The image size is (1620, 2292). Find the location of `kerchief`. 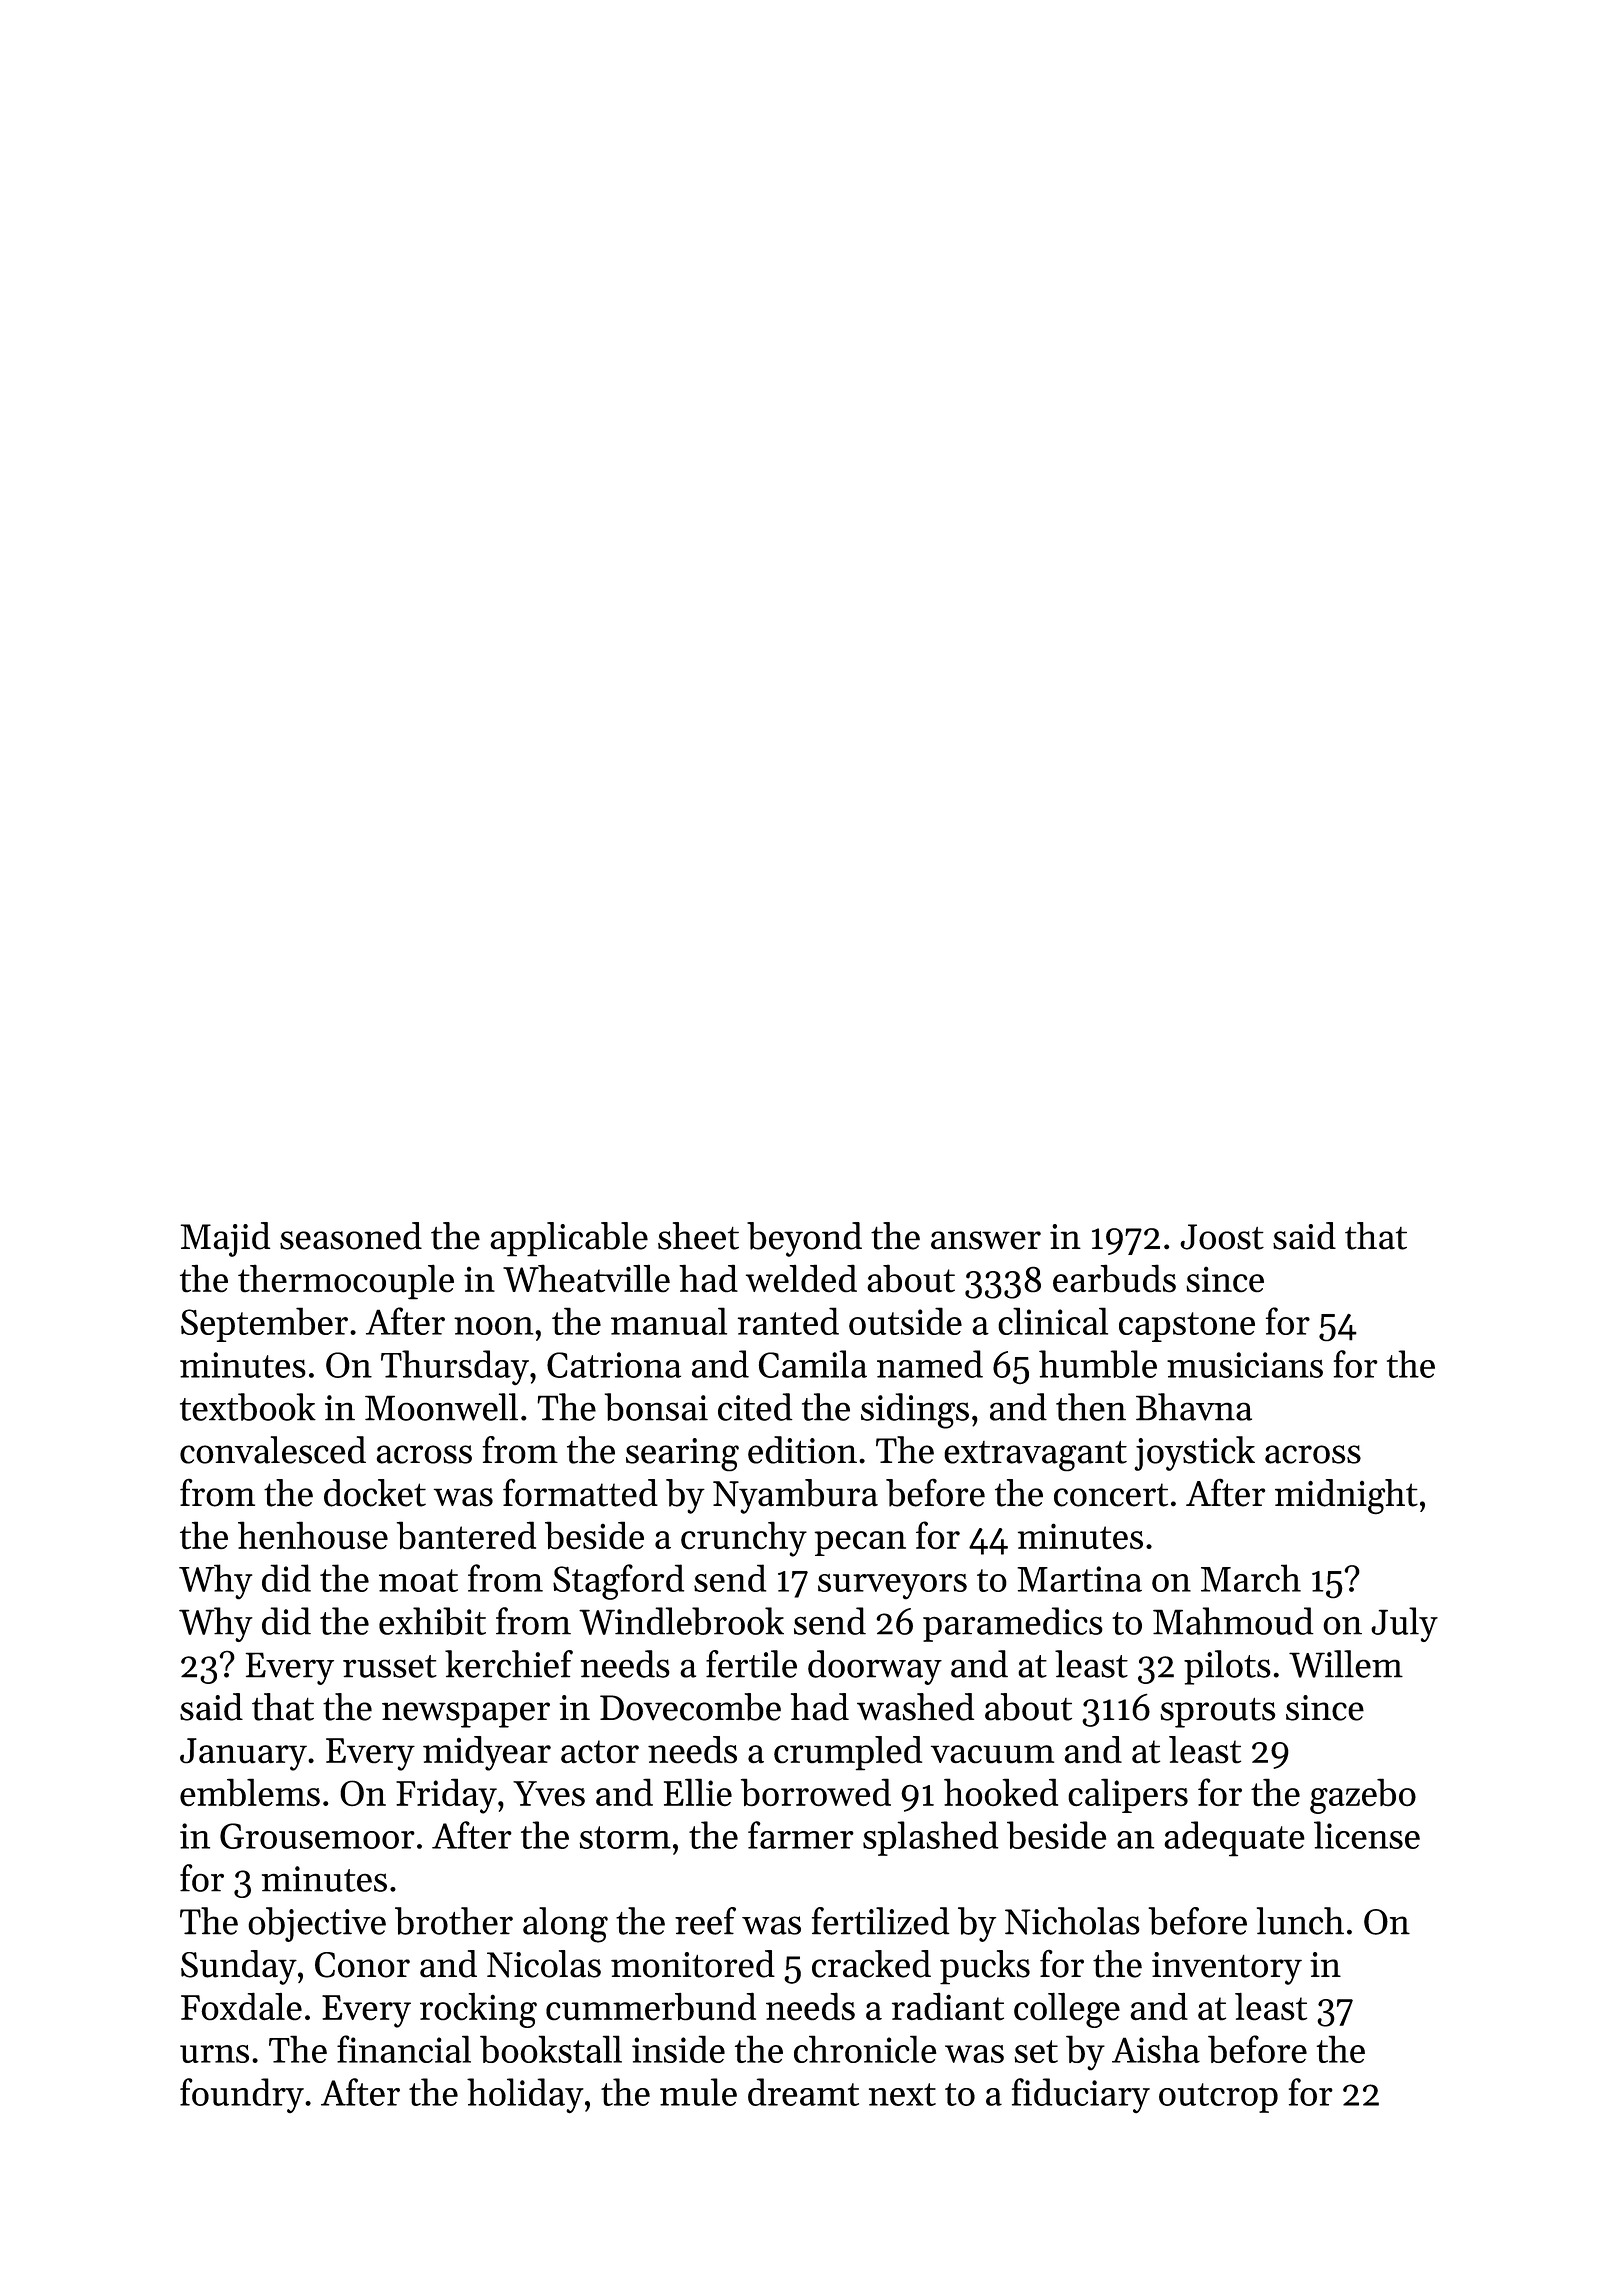

kerchief is located at coordinates (509, 1664).
